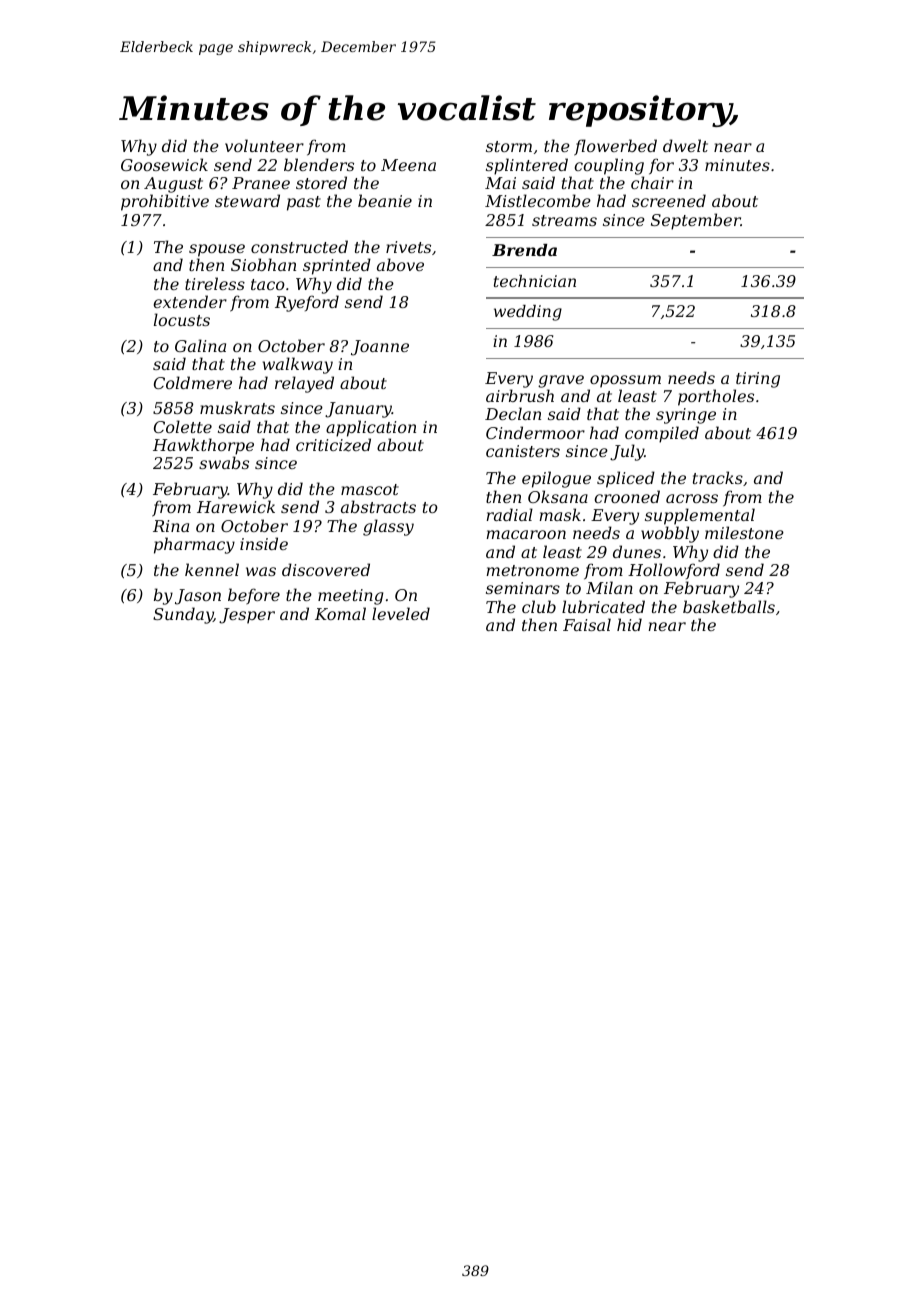 The height and width of the screenshot is (1314, 924). What do you see at coordinates (500, 183) in the screenshot?
I see `Mai` at bounding box center [500, 183].
